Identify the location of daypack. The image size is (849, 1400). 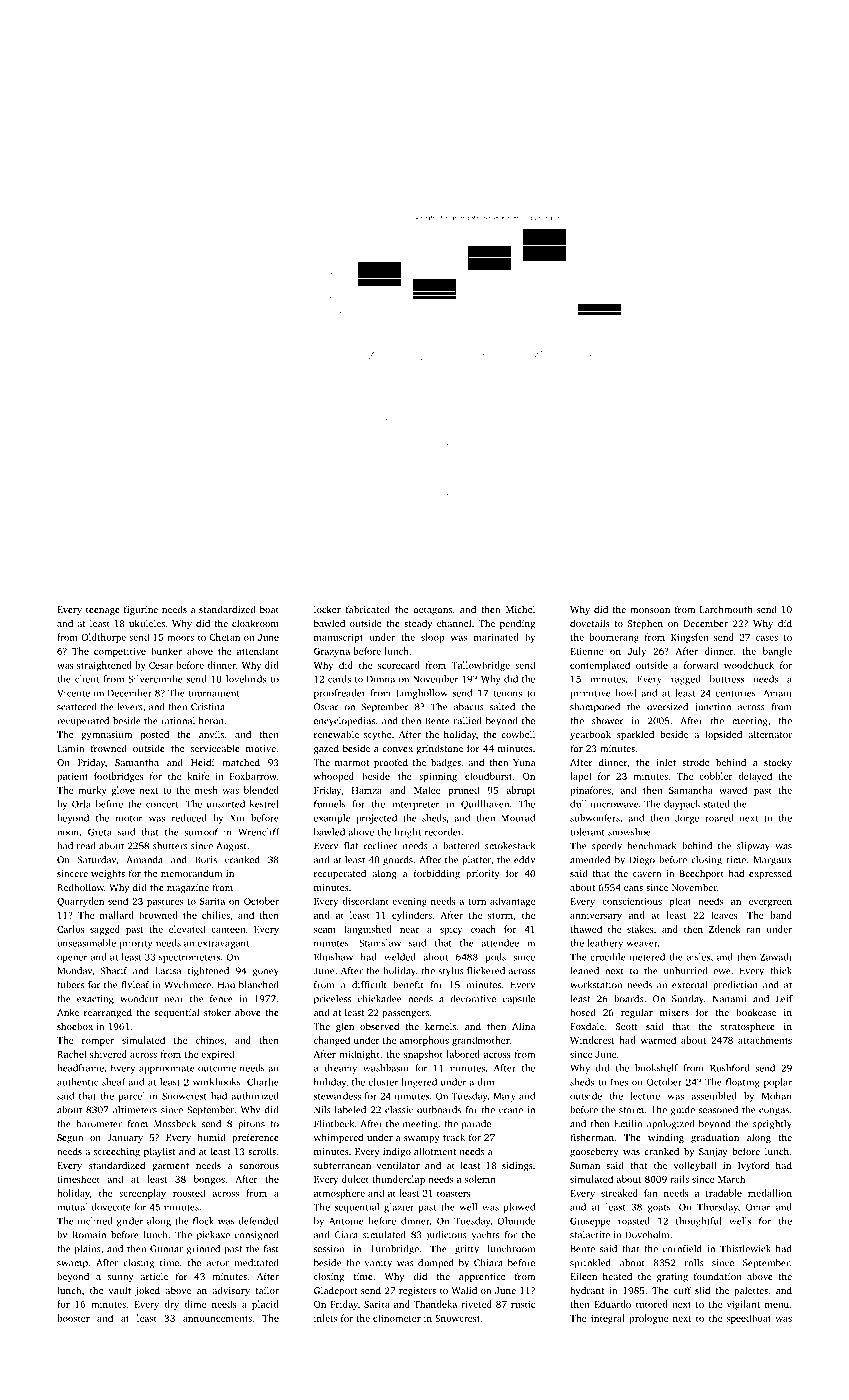
(682, 805).
